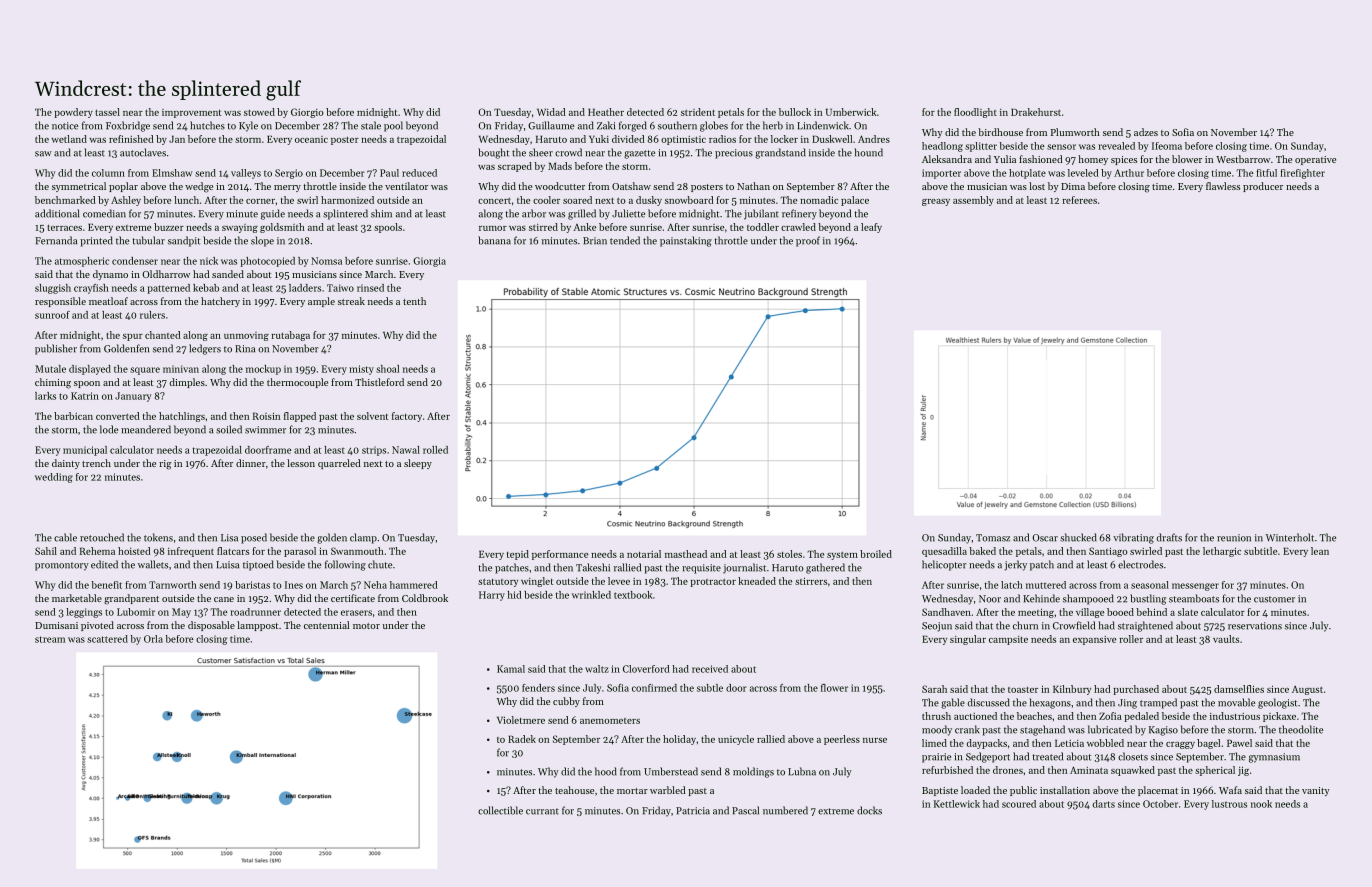 This screenshot has width=1372, height=887. What do you see at coordinates (511, 669) in the screenshot?
I see `Kamal` at bounding box center [511, 669].
